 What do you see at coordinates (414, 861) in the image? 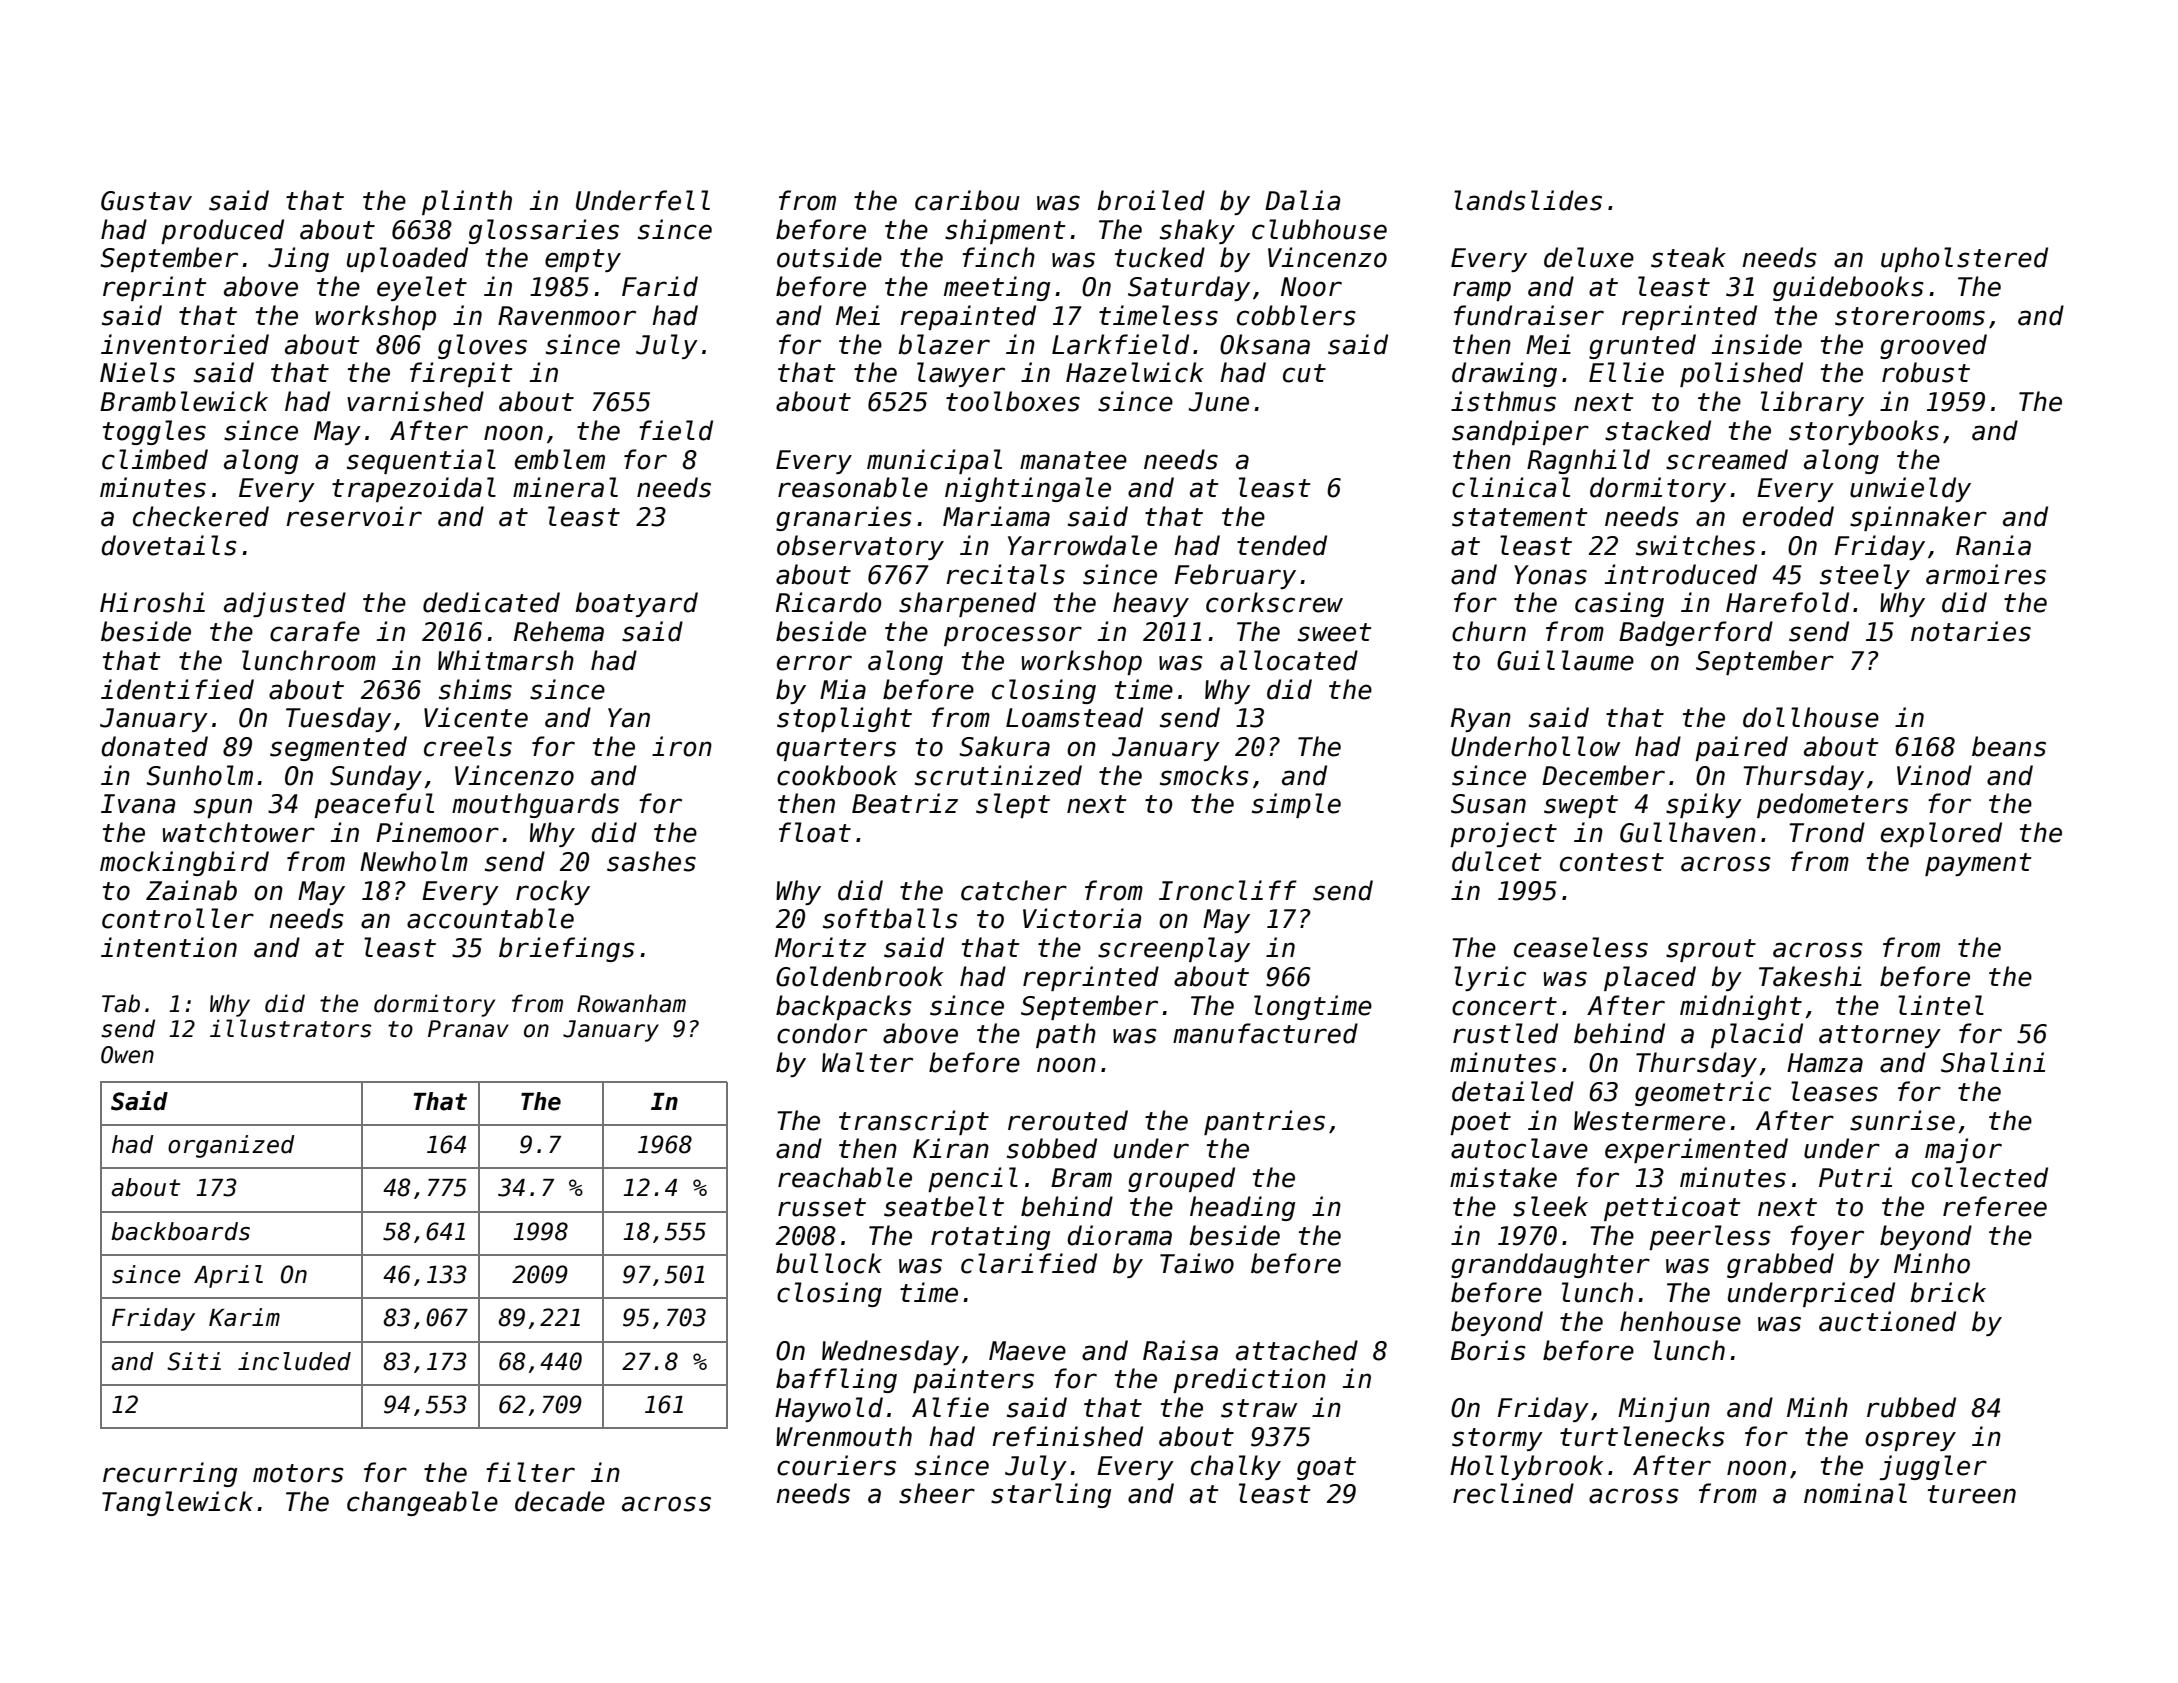
I see `Newholm` at bounding box center [414, 861].
